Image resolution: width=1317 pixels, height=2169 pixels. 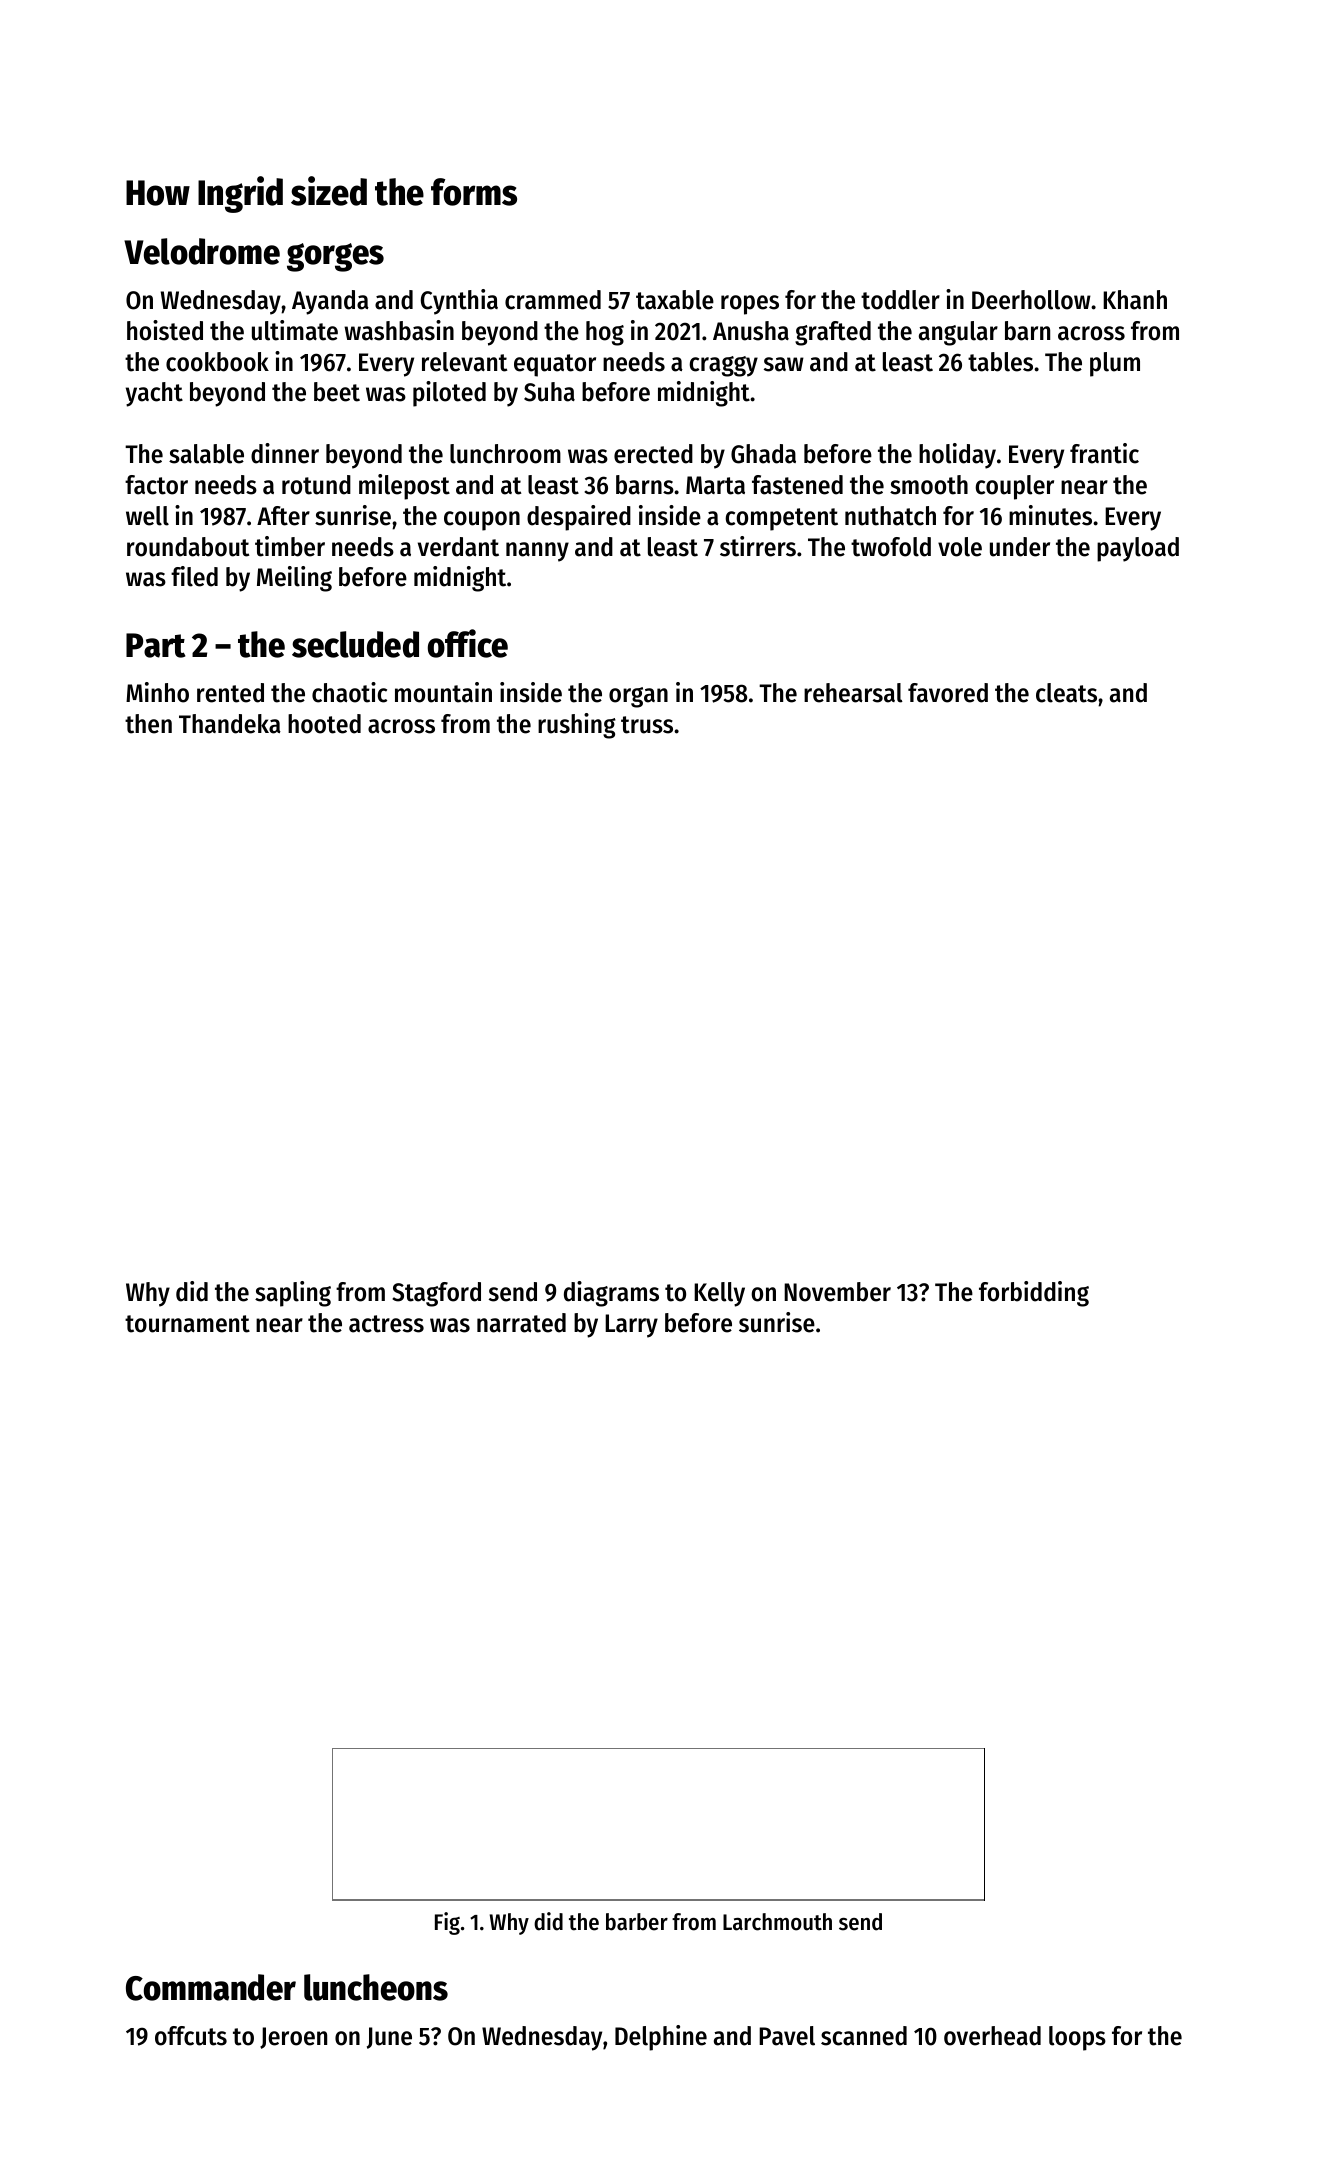 What do you see at coordinates (194, 576) in the document?
I see `filed` at bounding box center [194, 576].
